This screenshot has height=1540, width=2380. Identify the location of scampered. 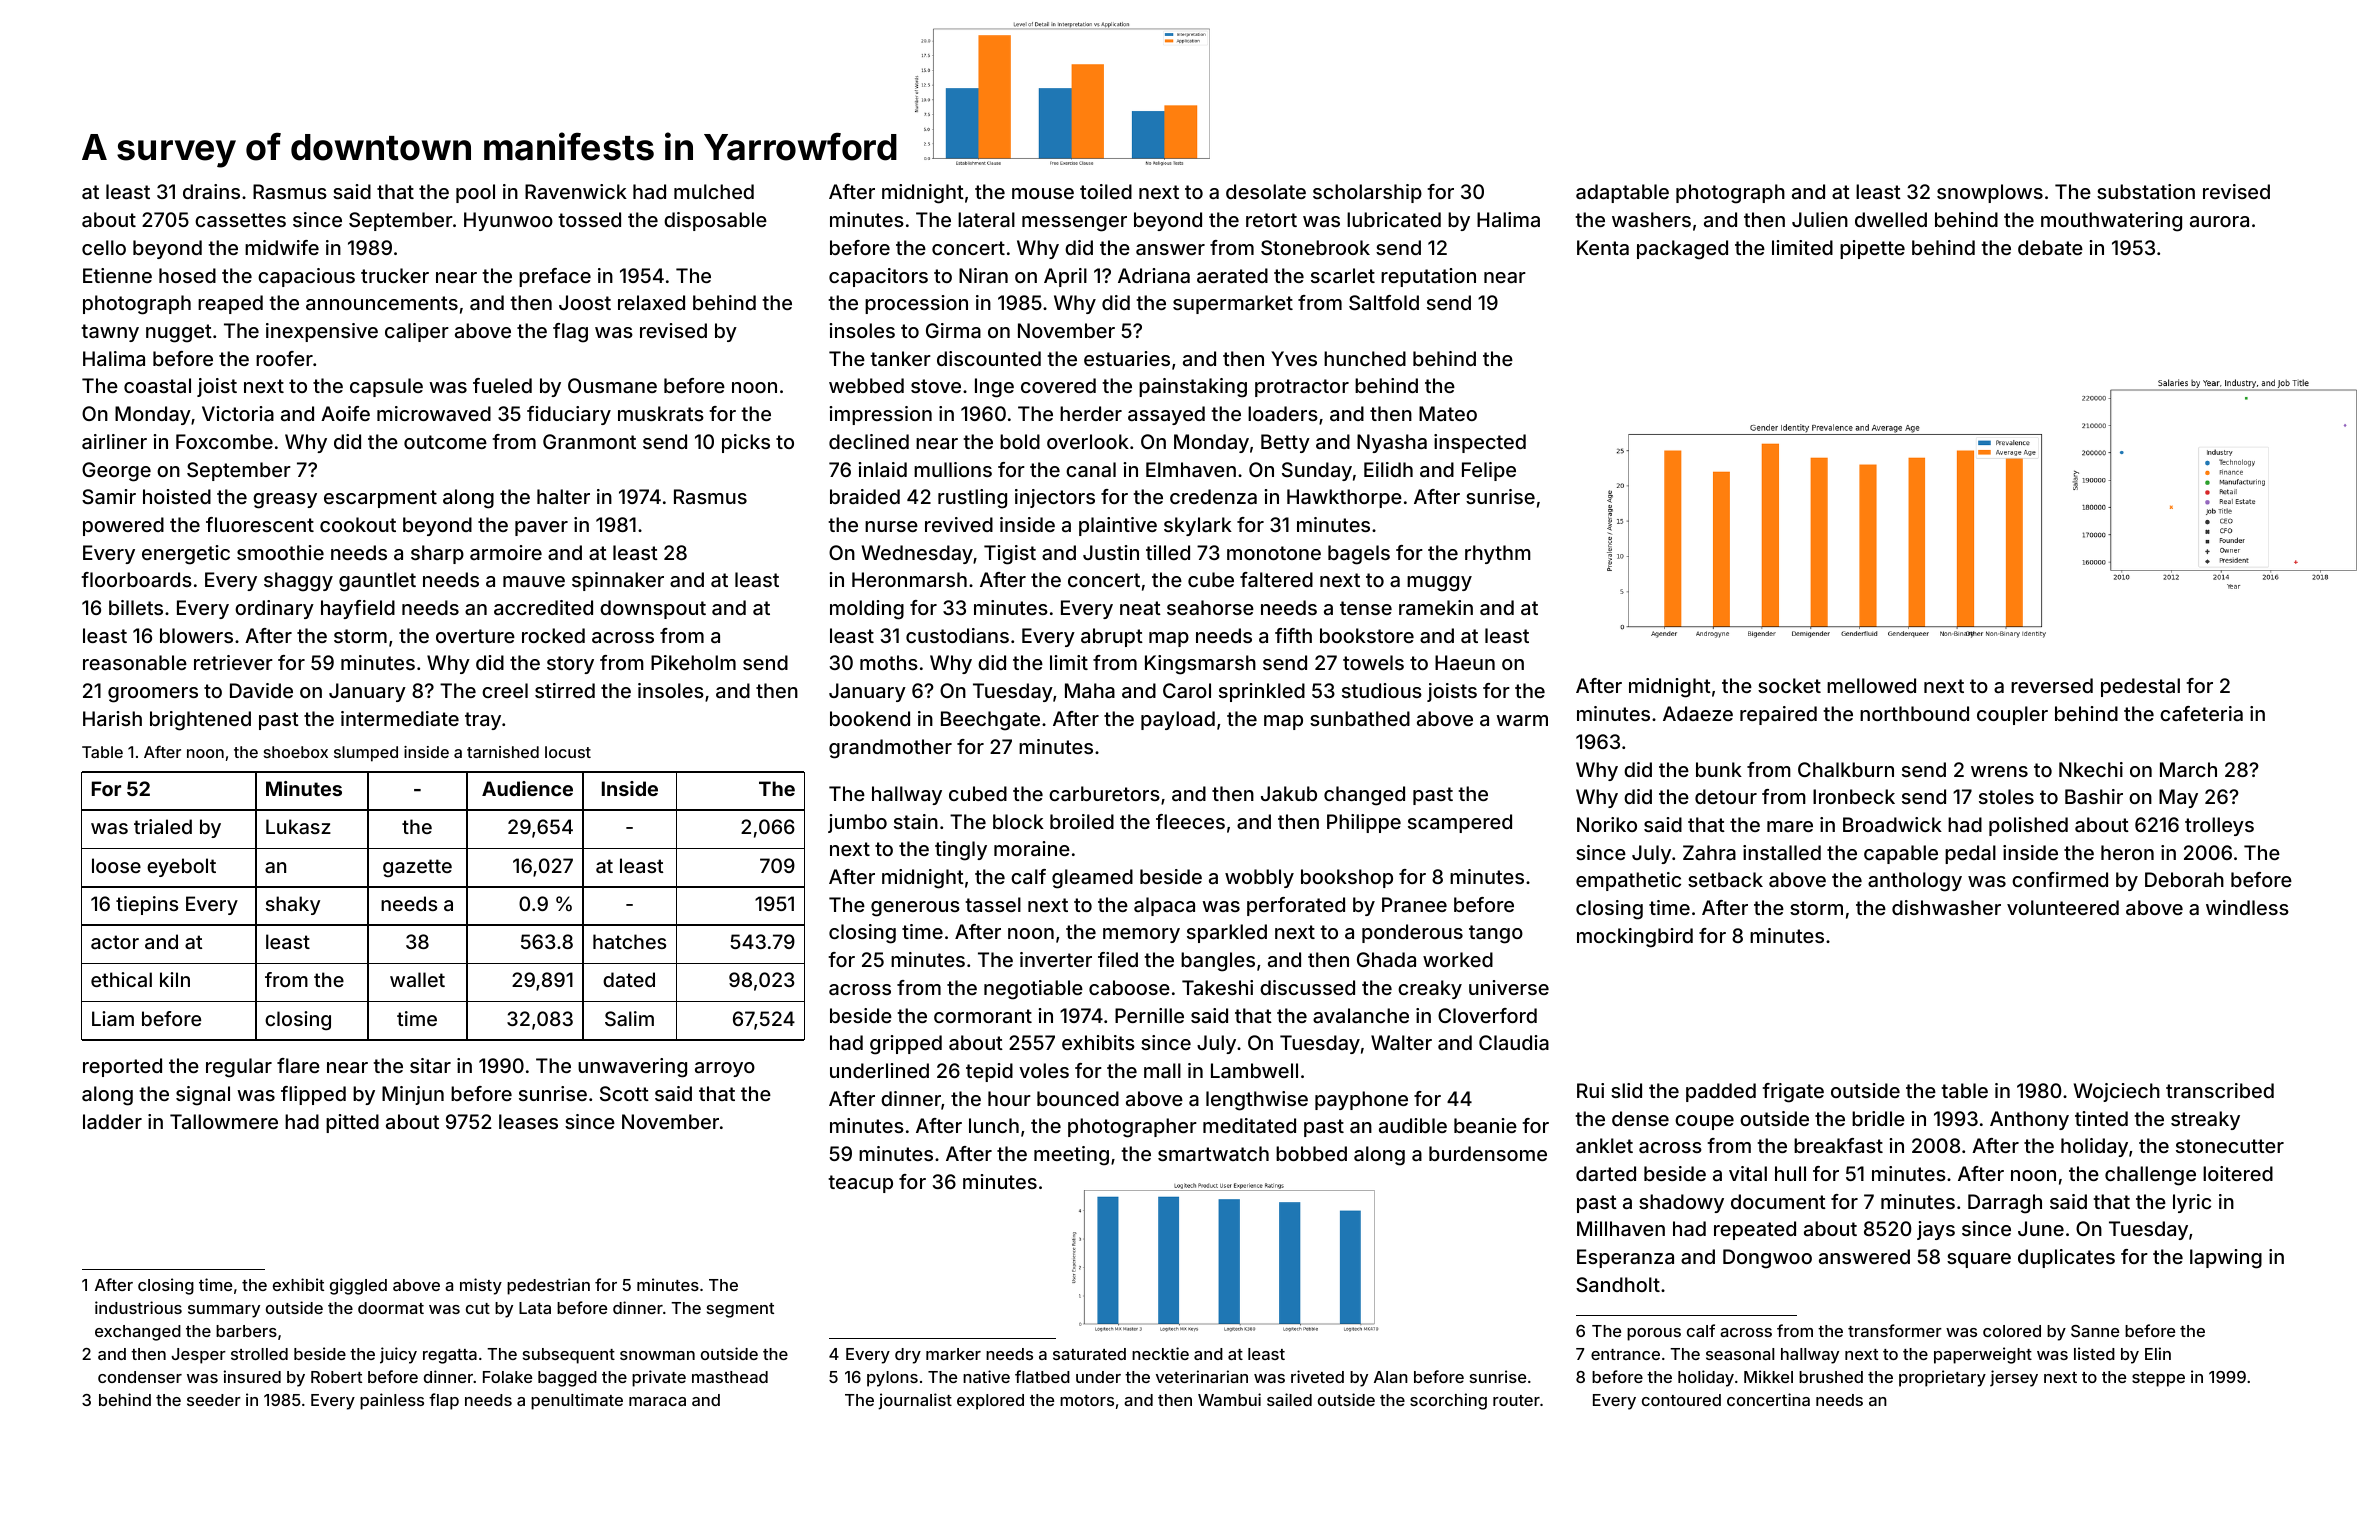
(1460, 823).
